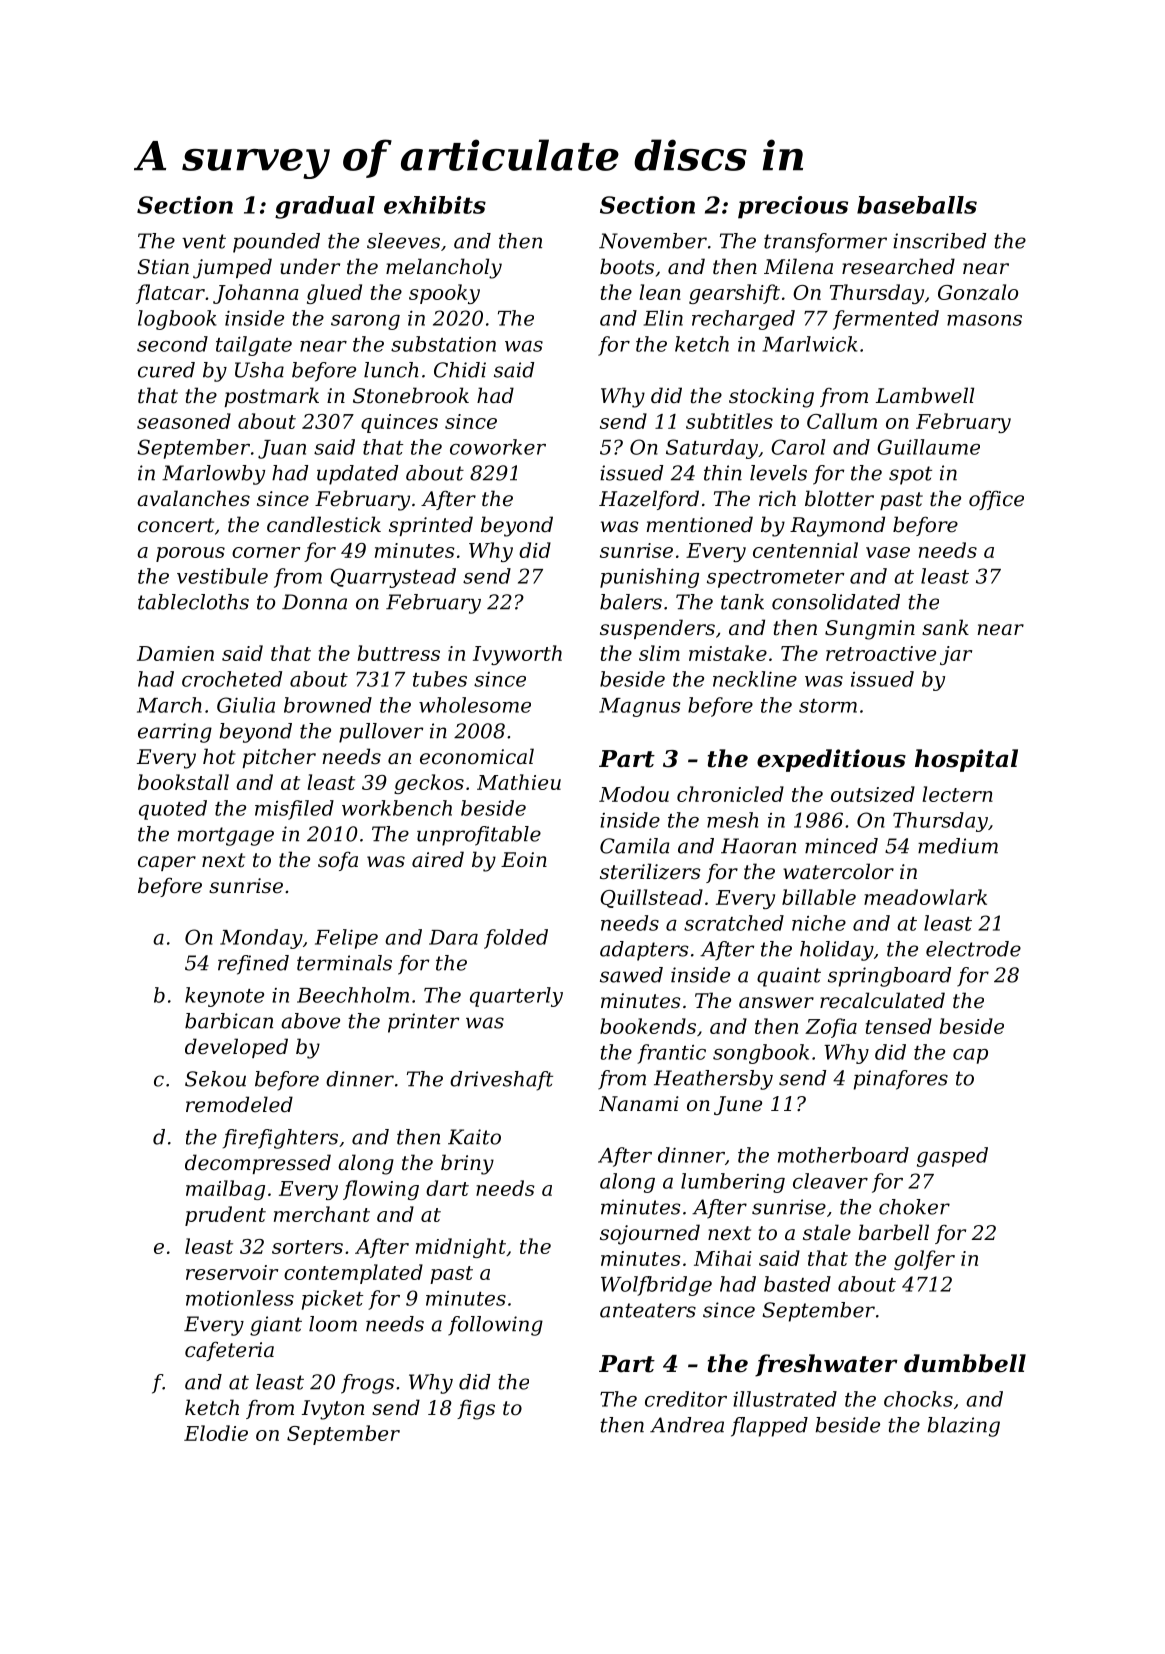 This image has width=1165, height=1654. What do you see at coordinates (651, 898) in the image?
I see `Quillstead` at bounding box center [651, 898].
